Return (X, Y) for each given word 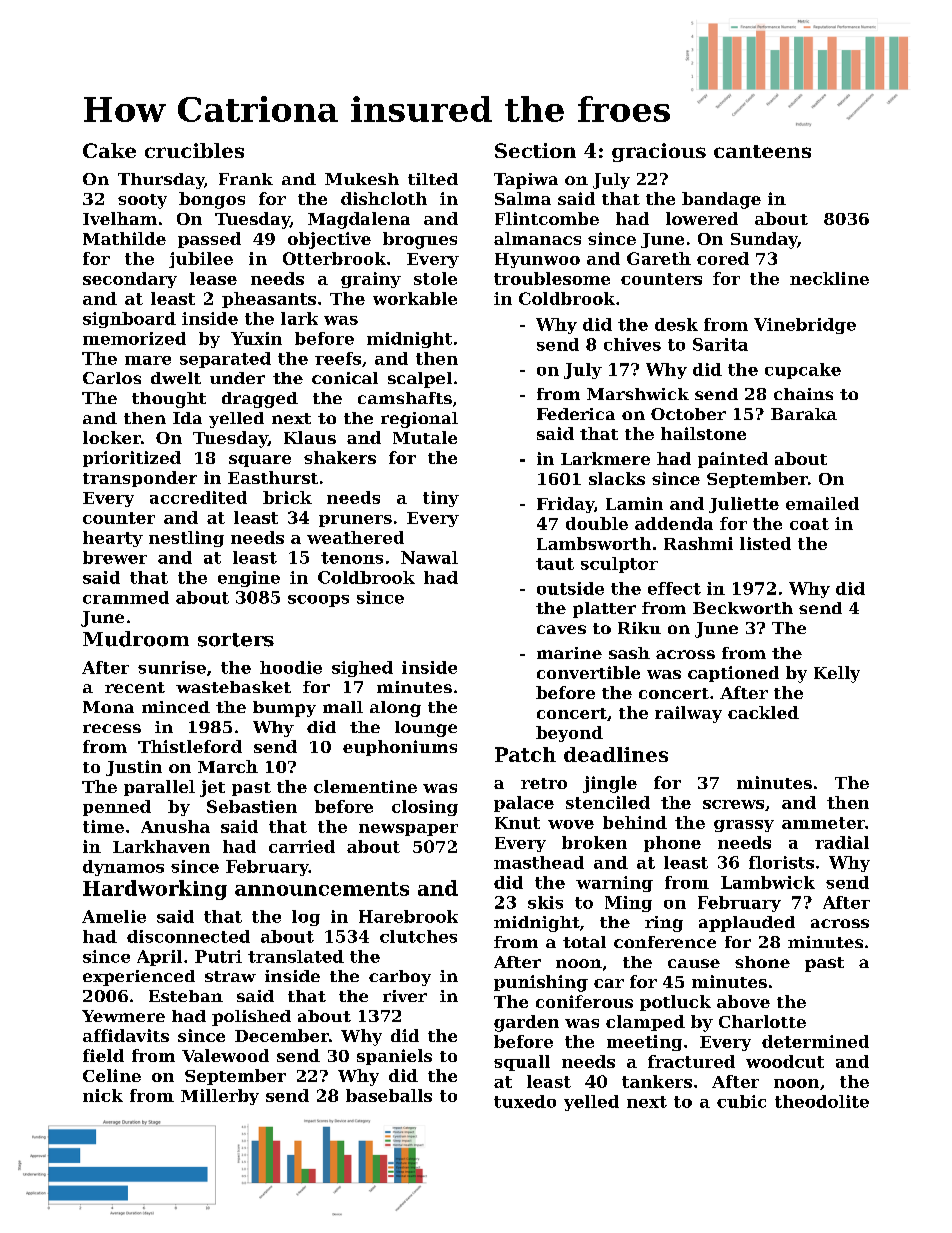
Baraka (804, 414)
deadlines (616, 754)
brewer (115, 557)
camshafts (405, 398)
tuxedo (525, 1101)
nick (103, 1095)
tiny (441, 499)
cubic (741, 1101)
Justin (134, 768)
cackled (763, 712)
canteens (762, 151)
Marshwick (638, 394)
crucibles (194, 150)
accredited (198, 497)
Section (535, 150)
